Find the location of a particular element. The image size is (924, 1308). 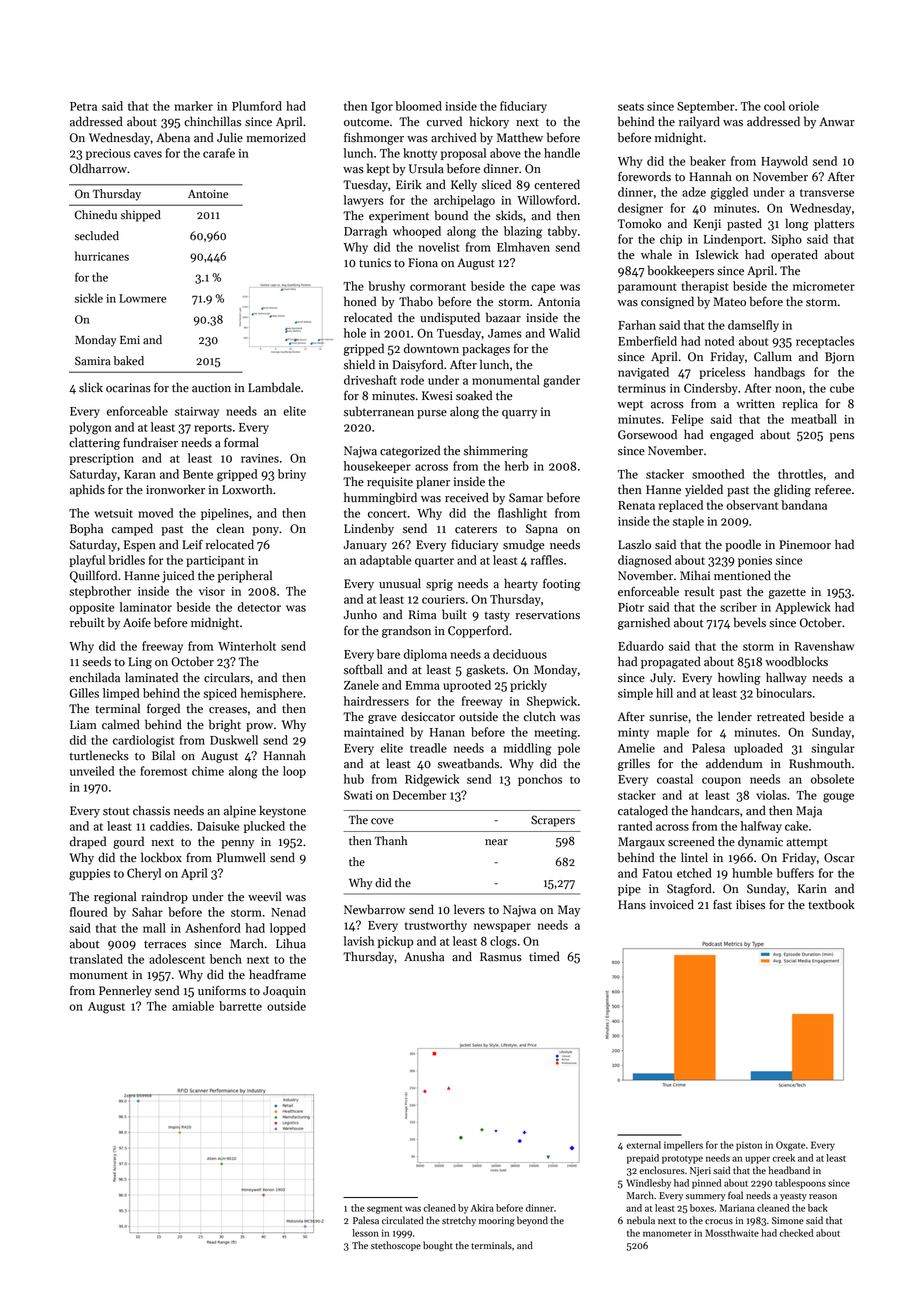

Zanele is located at coordinates (361, 685).
